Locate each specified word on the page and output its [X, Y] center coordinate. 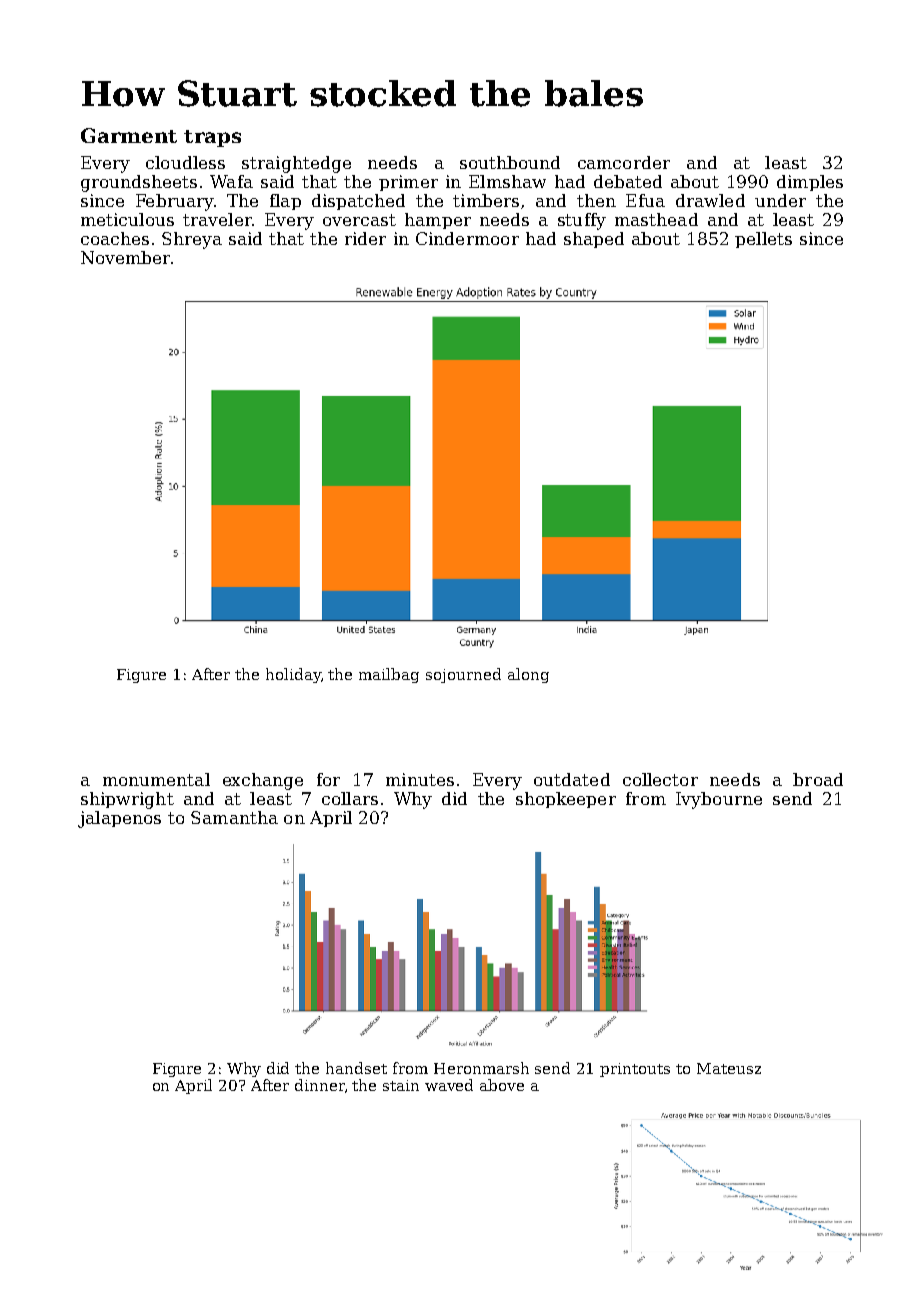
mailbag [389, 675]
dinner [320, 1085]
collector [660, 779]
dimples [810, 183]
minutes [420, 779]
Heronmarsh [481, 1068]
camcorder [624, 162]
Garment [129, 135]
